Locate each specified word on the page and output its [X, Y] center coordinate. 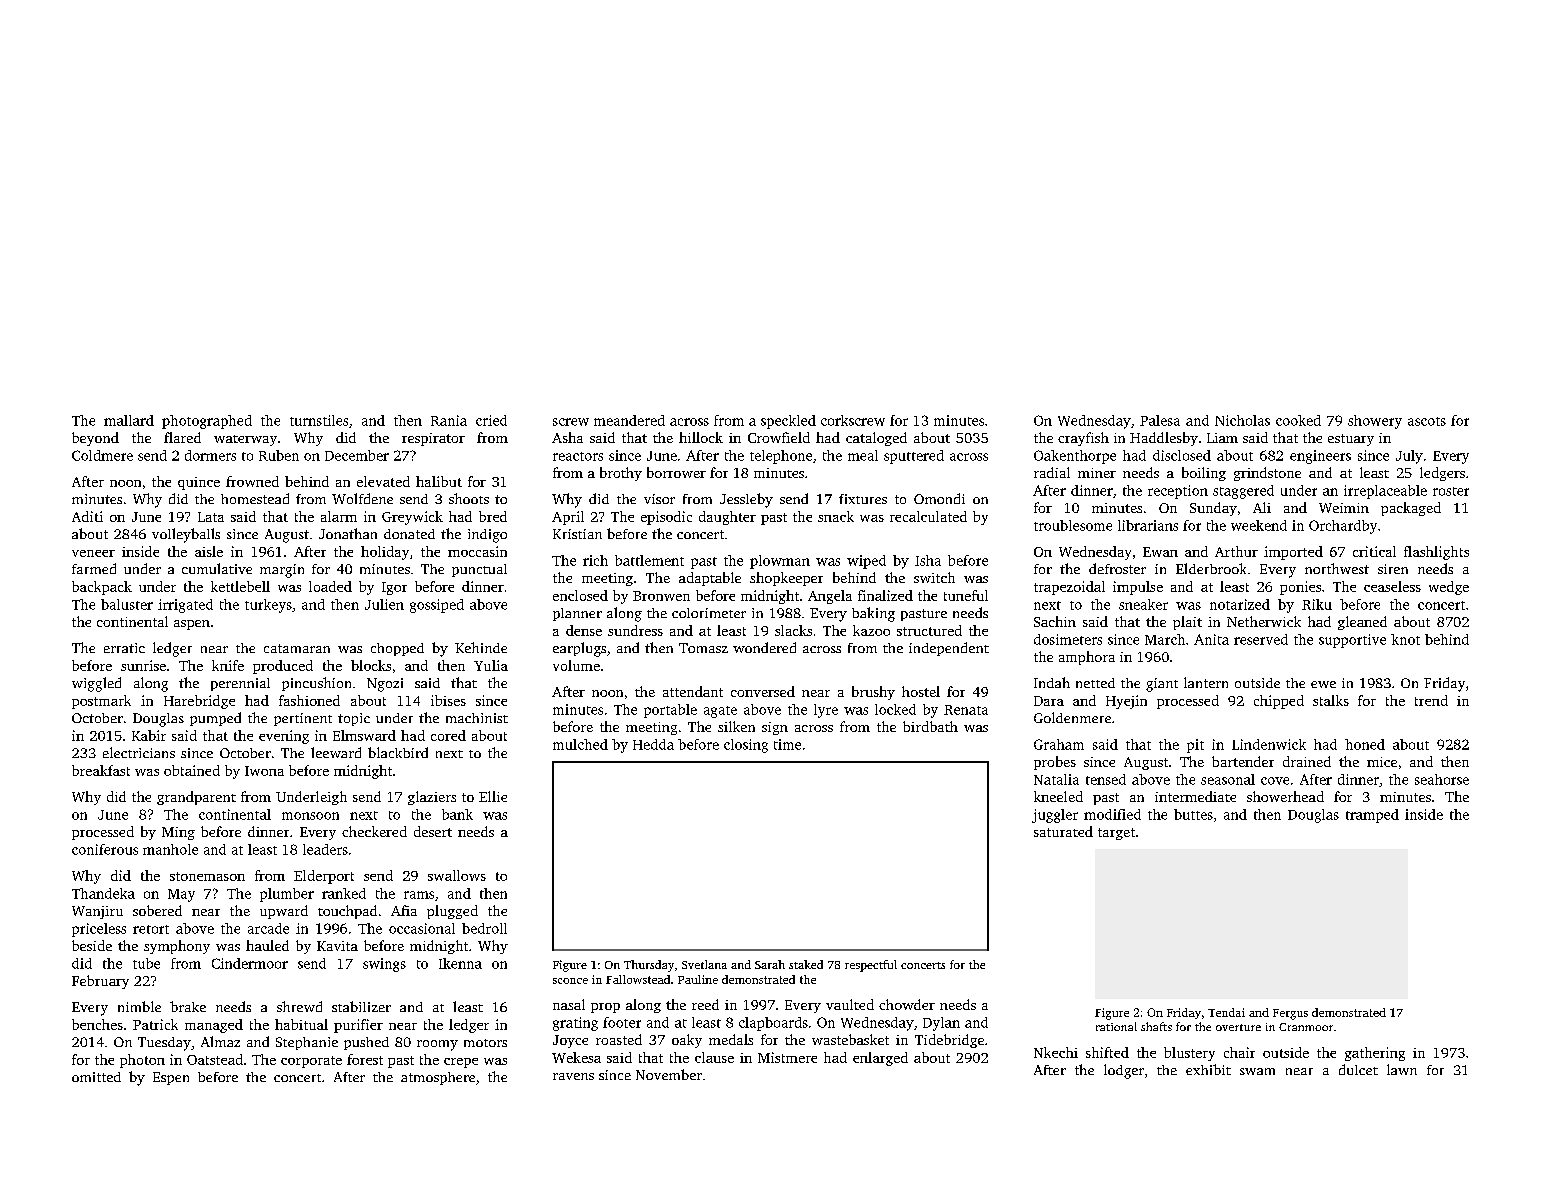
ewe [1323, 684]
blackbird [398, 752]
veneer [93, 553]
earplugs [579, 649]
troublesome [1073, 525]
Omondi [939, 498]
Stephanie [307, 1043]
